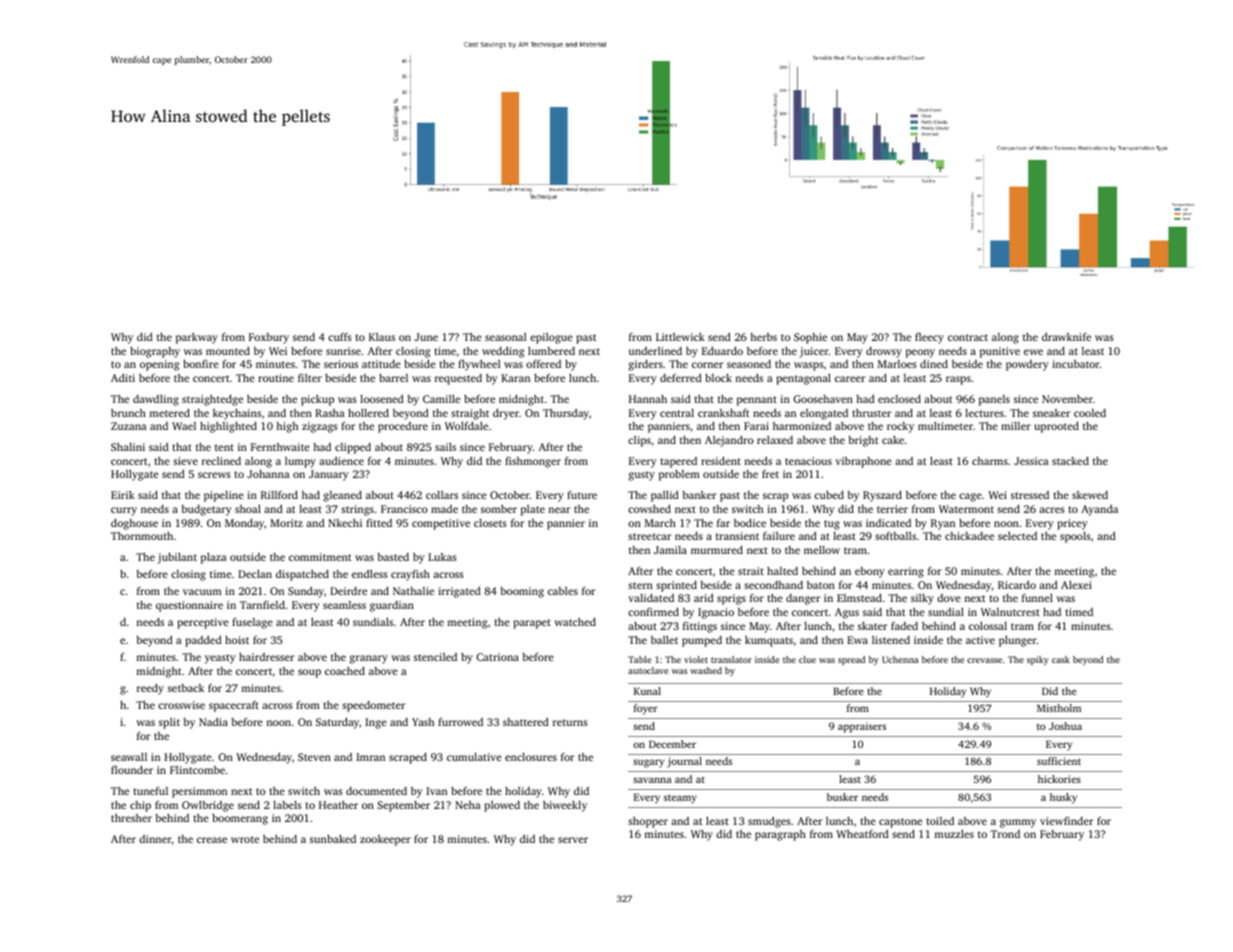  I want to click on clips, so click(639, 441).
